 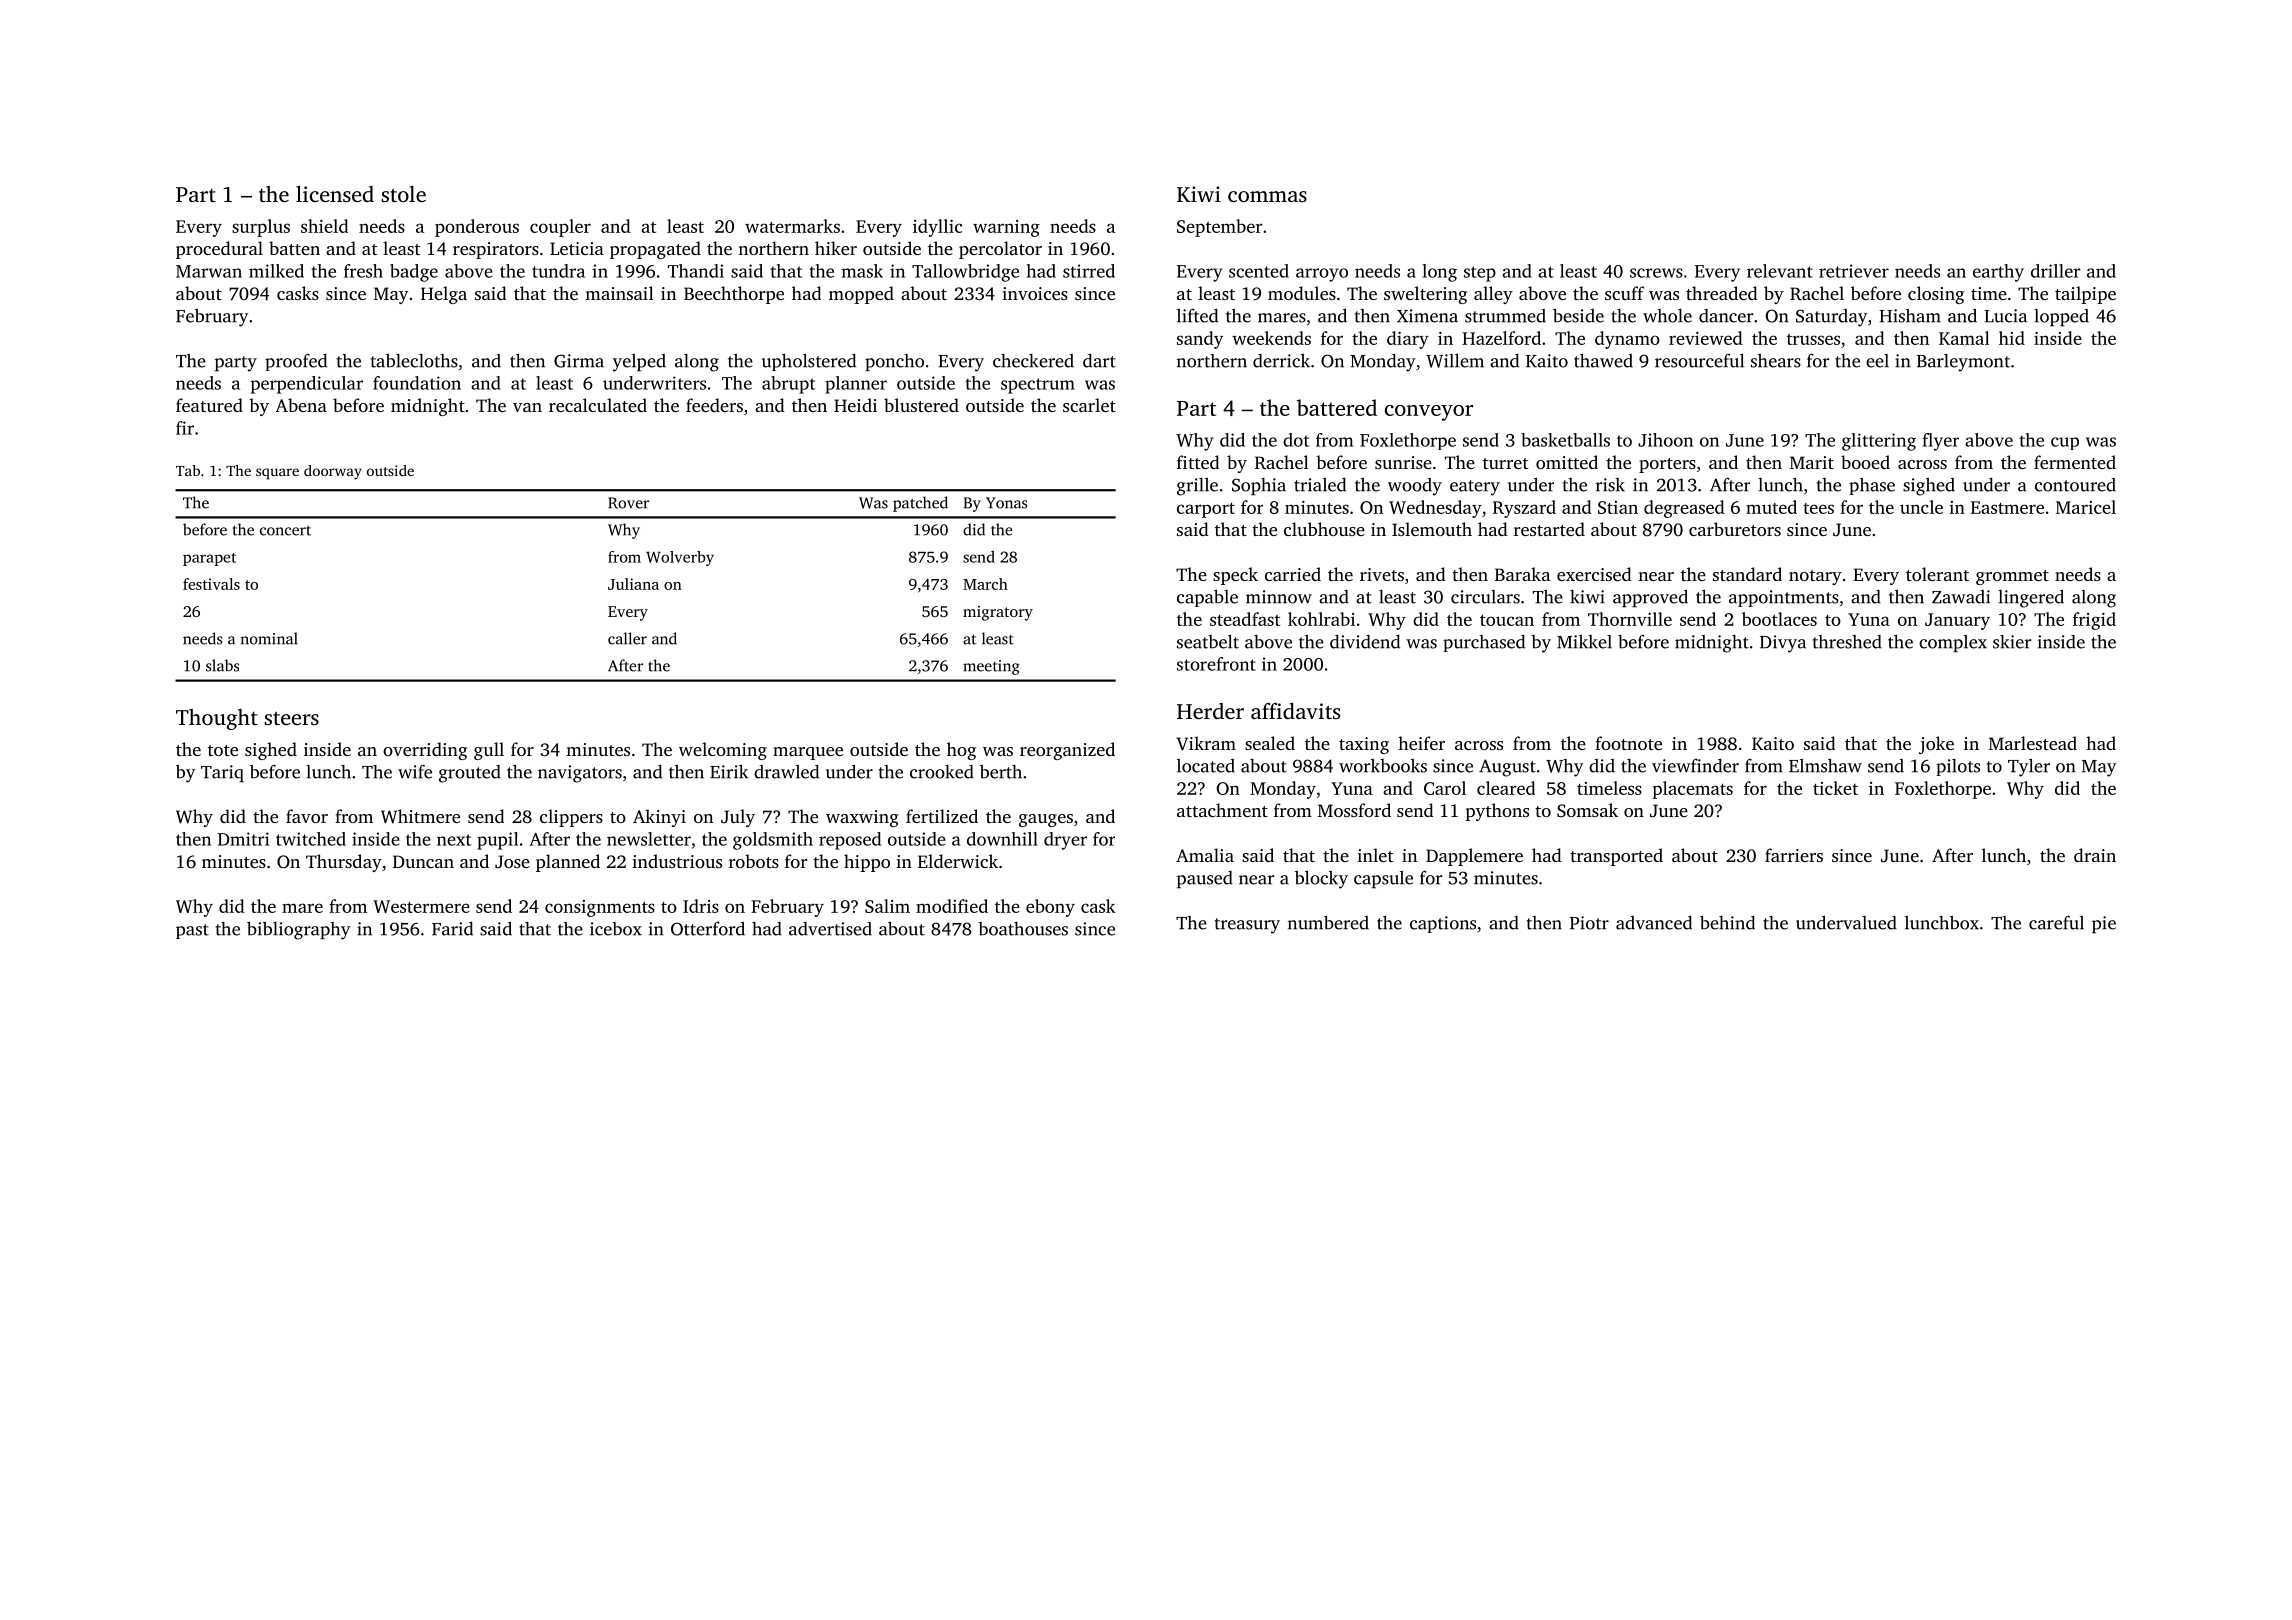 I want to click on spectrum, so click(x=1038, y=386).
